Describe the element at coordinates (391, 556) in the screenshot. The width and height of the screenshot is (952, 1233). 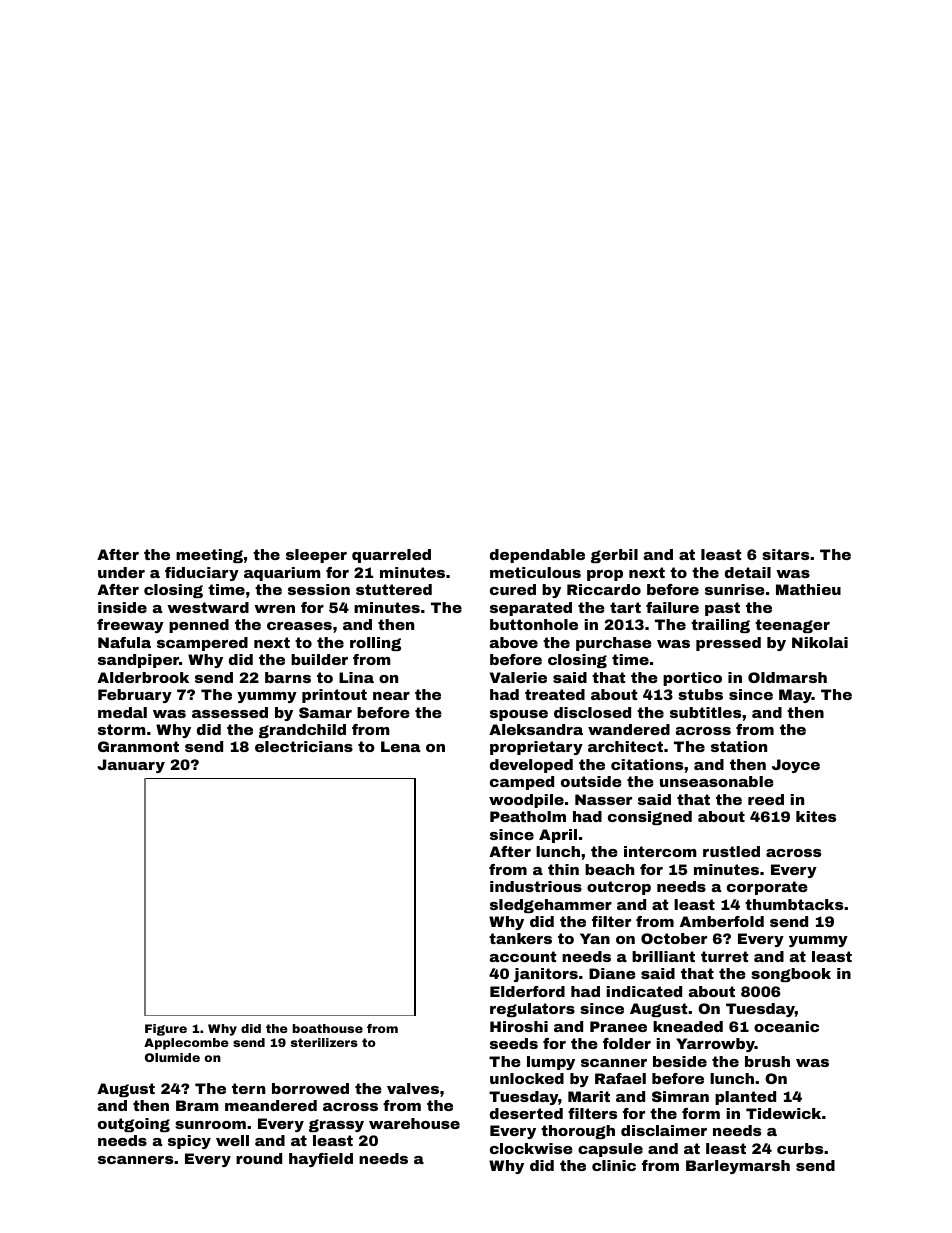
I see `quarreled` at that location.
